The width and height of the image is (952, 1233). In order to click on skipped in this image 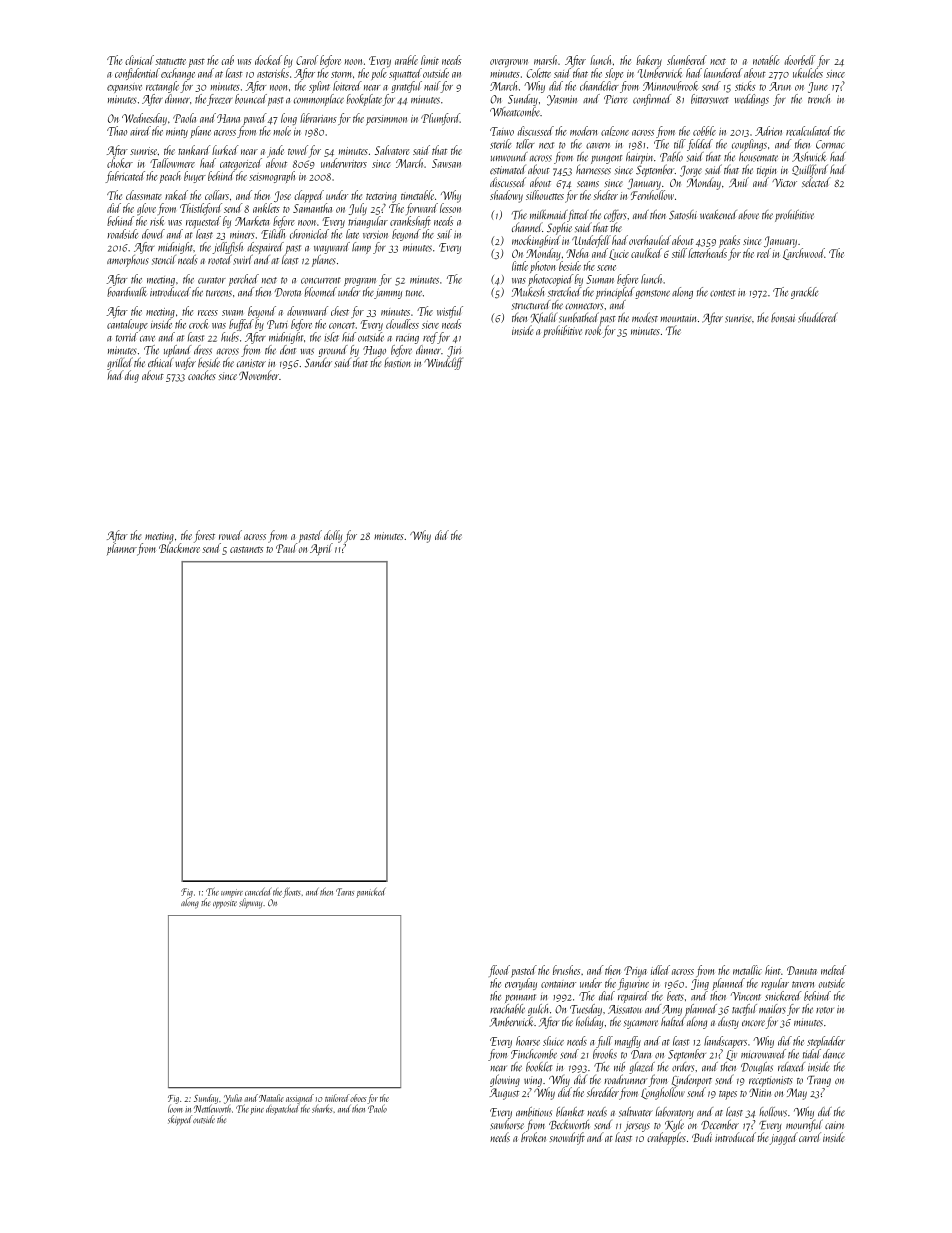, I will do `click(180, 1120)`.
